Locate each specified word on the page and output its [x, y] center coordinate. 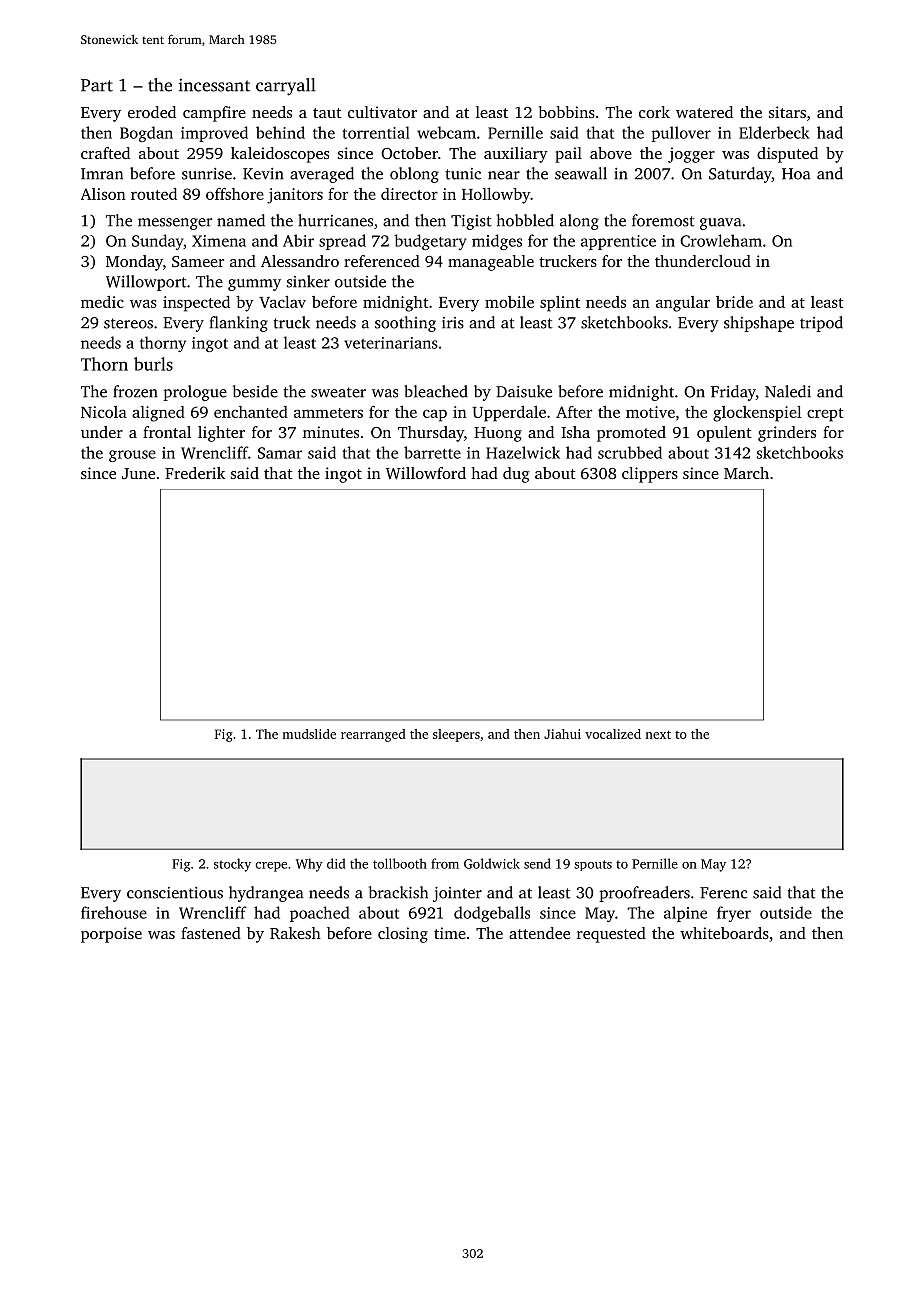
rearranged [373, 735]
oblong [414, 175]
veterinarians [391, 343]
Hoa [796, 174]
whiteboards [724, 933]
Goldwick [492, 863]
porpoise [111, 935]
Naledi [788, 391]
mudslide [309, 734]
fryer [734, 914]
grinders [787, 434]
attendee [539, 933]
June [138, 473]
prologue [195, 393]
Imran [102, 174]
